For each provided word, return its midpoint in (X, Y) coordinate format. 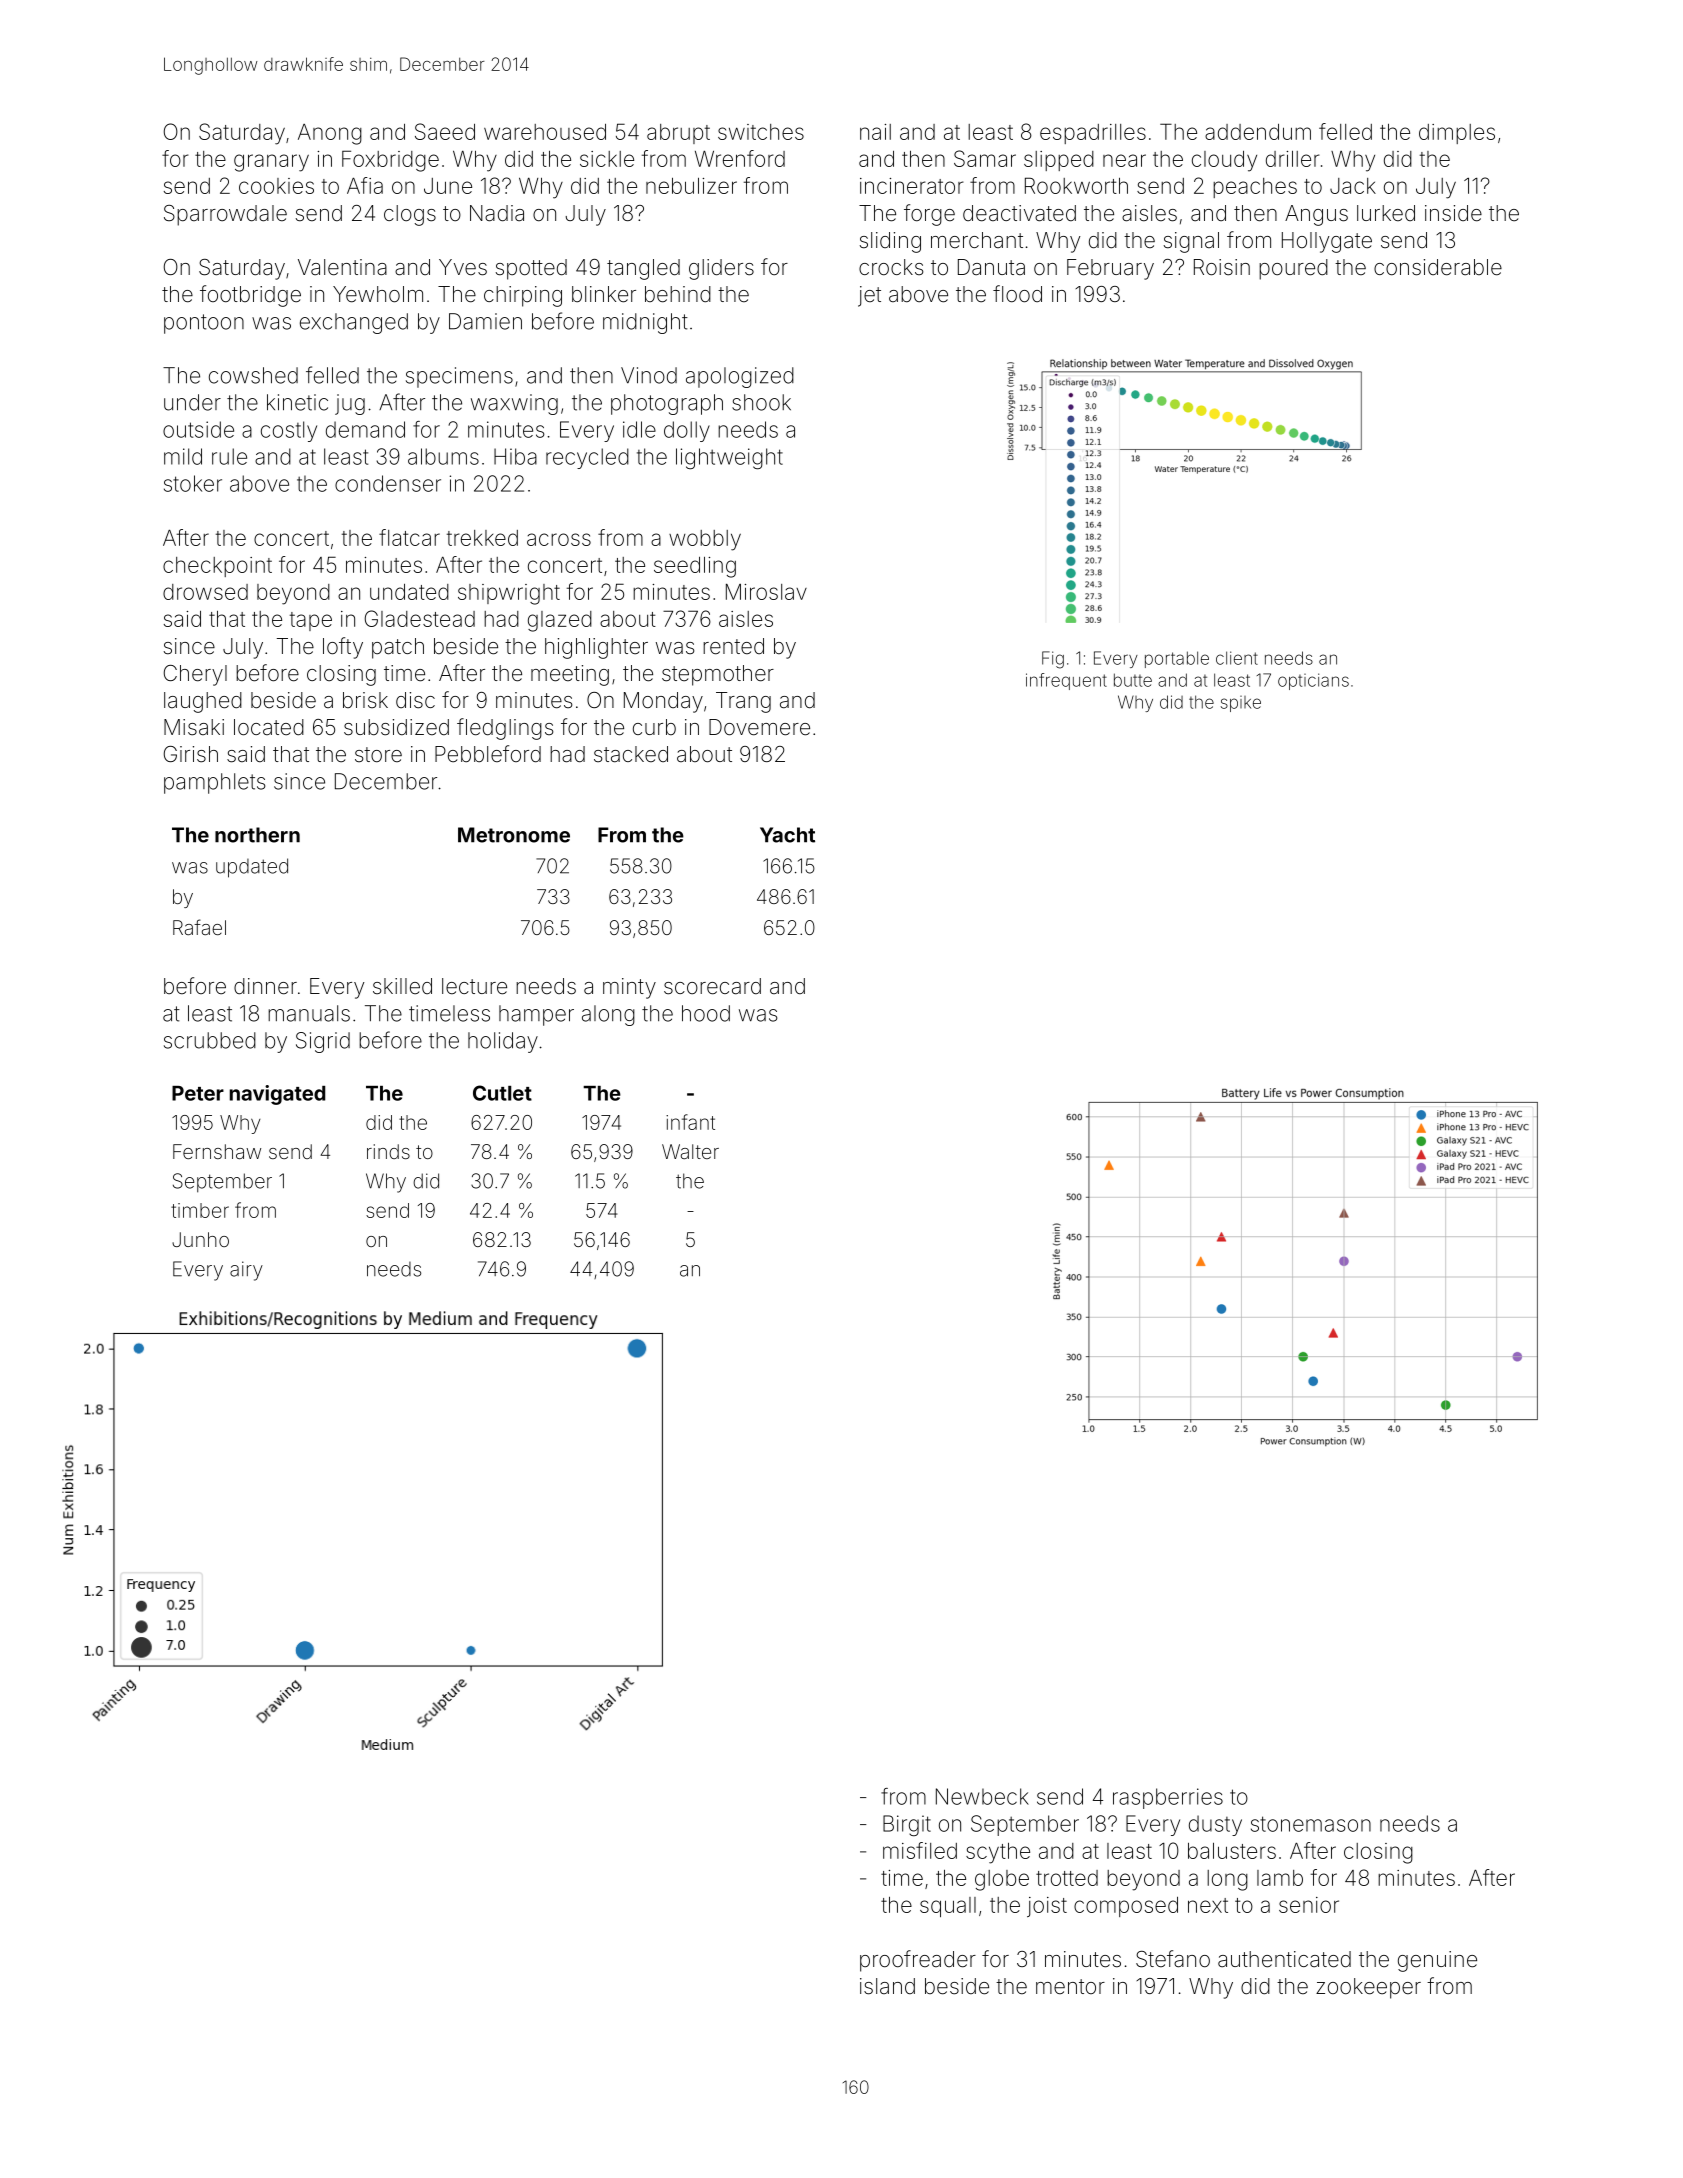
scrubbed (210, 1040)
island (887, 1986)
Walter (690, 1151)
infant (690, 1122)
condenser (388, 483)
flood (1017, 294)
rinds (388, 1151)
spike (1241, 704)
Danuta (991, 267)
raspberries (1168, 1798)
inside (1453, 213)
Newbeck (982, 1796)
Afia (365, 185)
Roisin (1222, 267)
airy (246, 1271)
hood (706, 1013)
